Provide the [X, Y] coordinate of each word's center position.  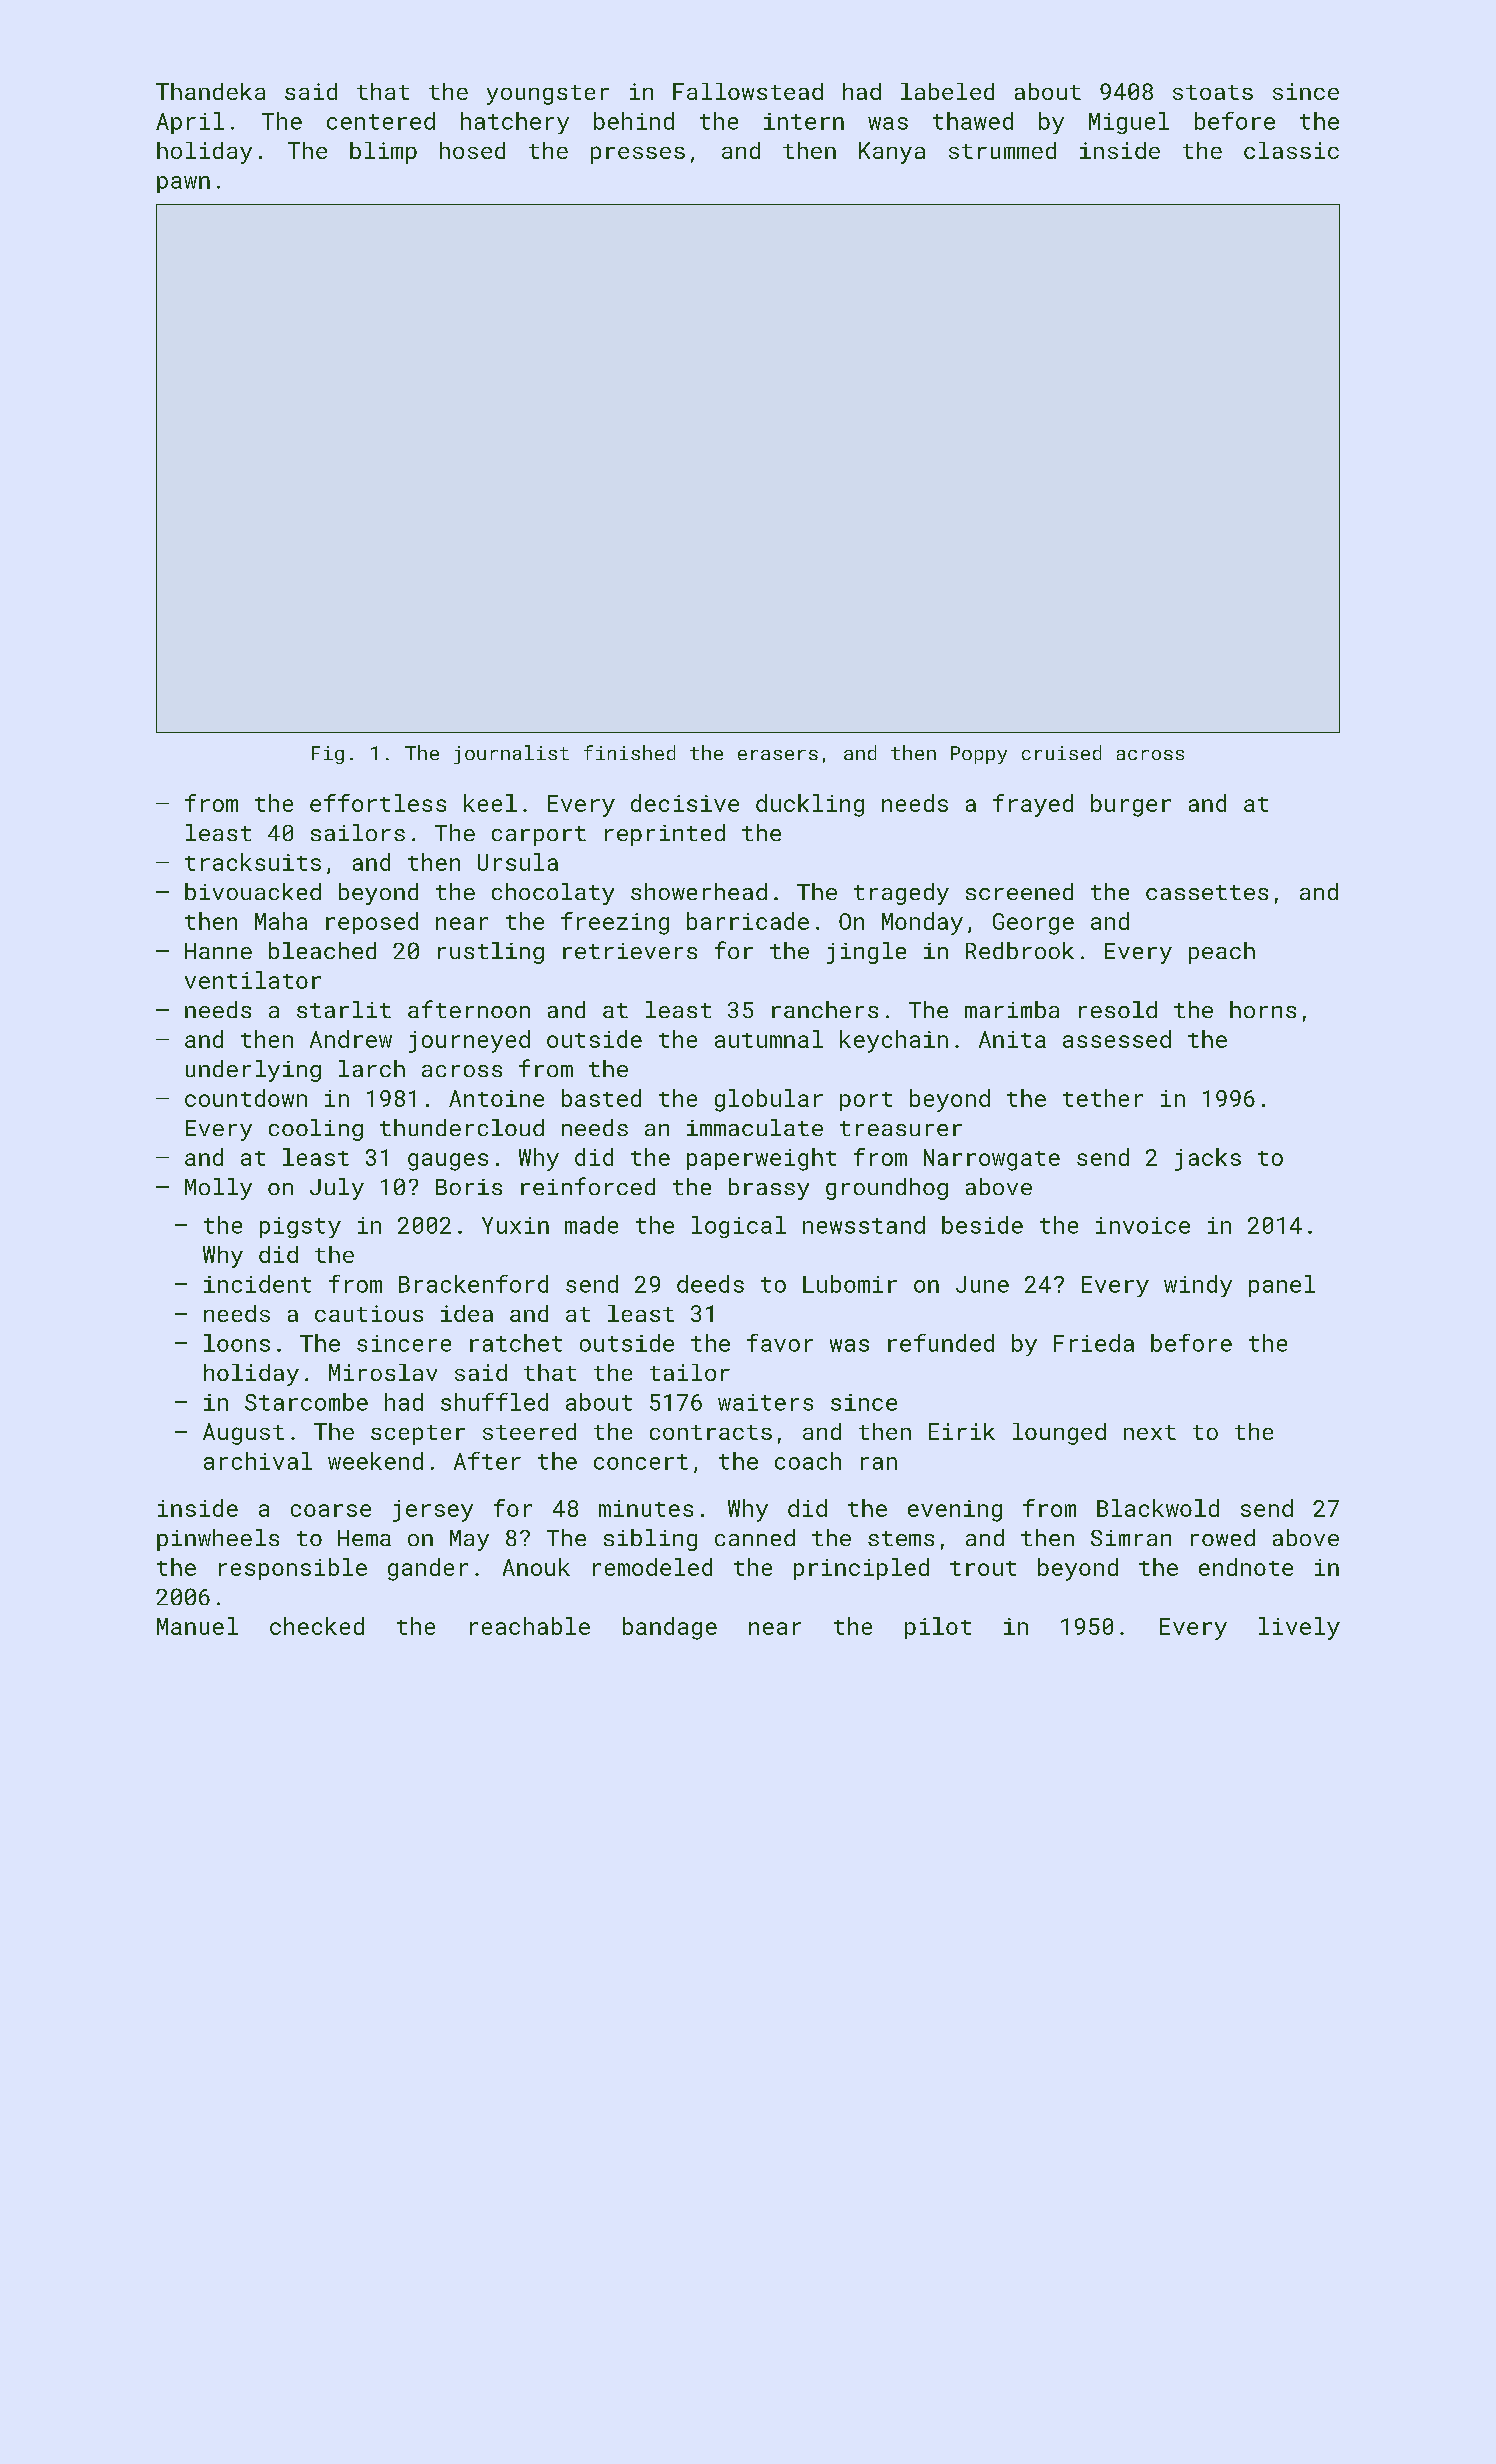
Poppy [979, 755]
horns [1263, 1009]
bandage [670, 1628]
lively [1299, 1628]
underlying [253, 1071]
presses [638, 155]
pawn [183, 184]
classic [1291, 150]
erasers [778, 755]
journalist [511, 754]
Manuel [197, 1626]
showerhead [699, 891]
